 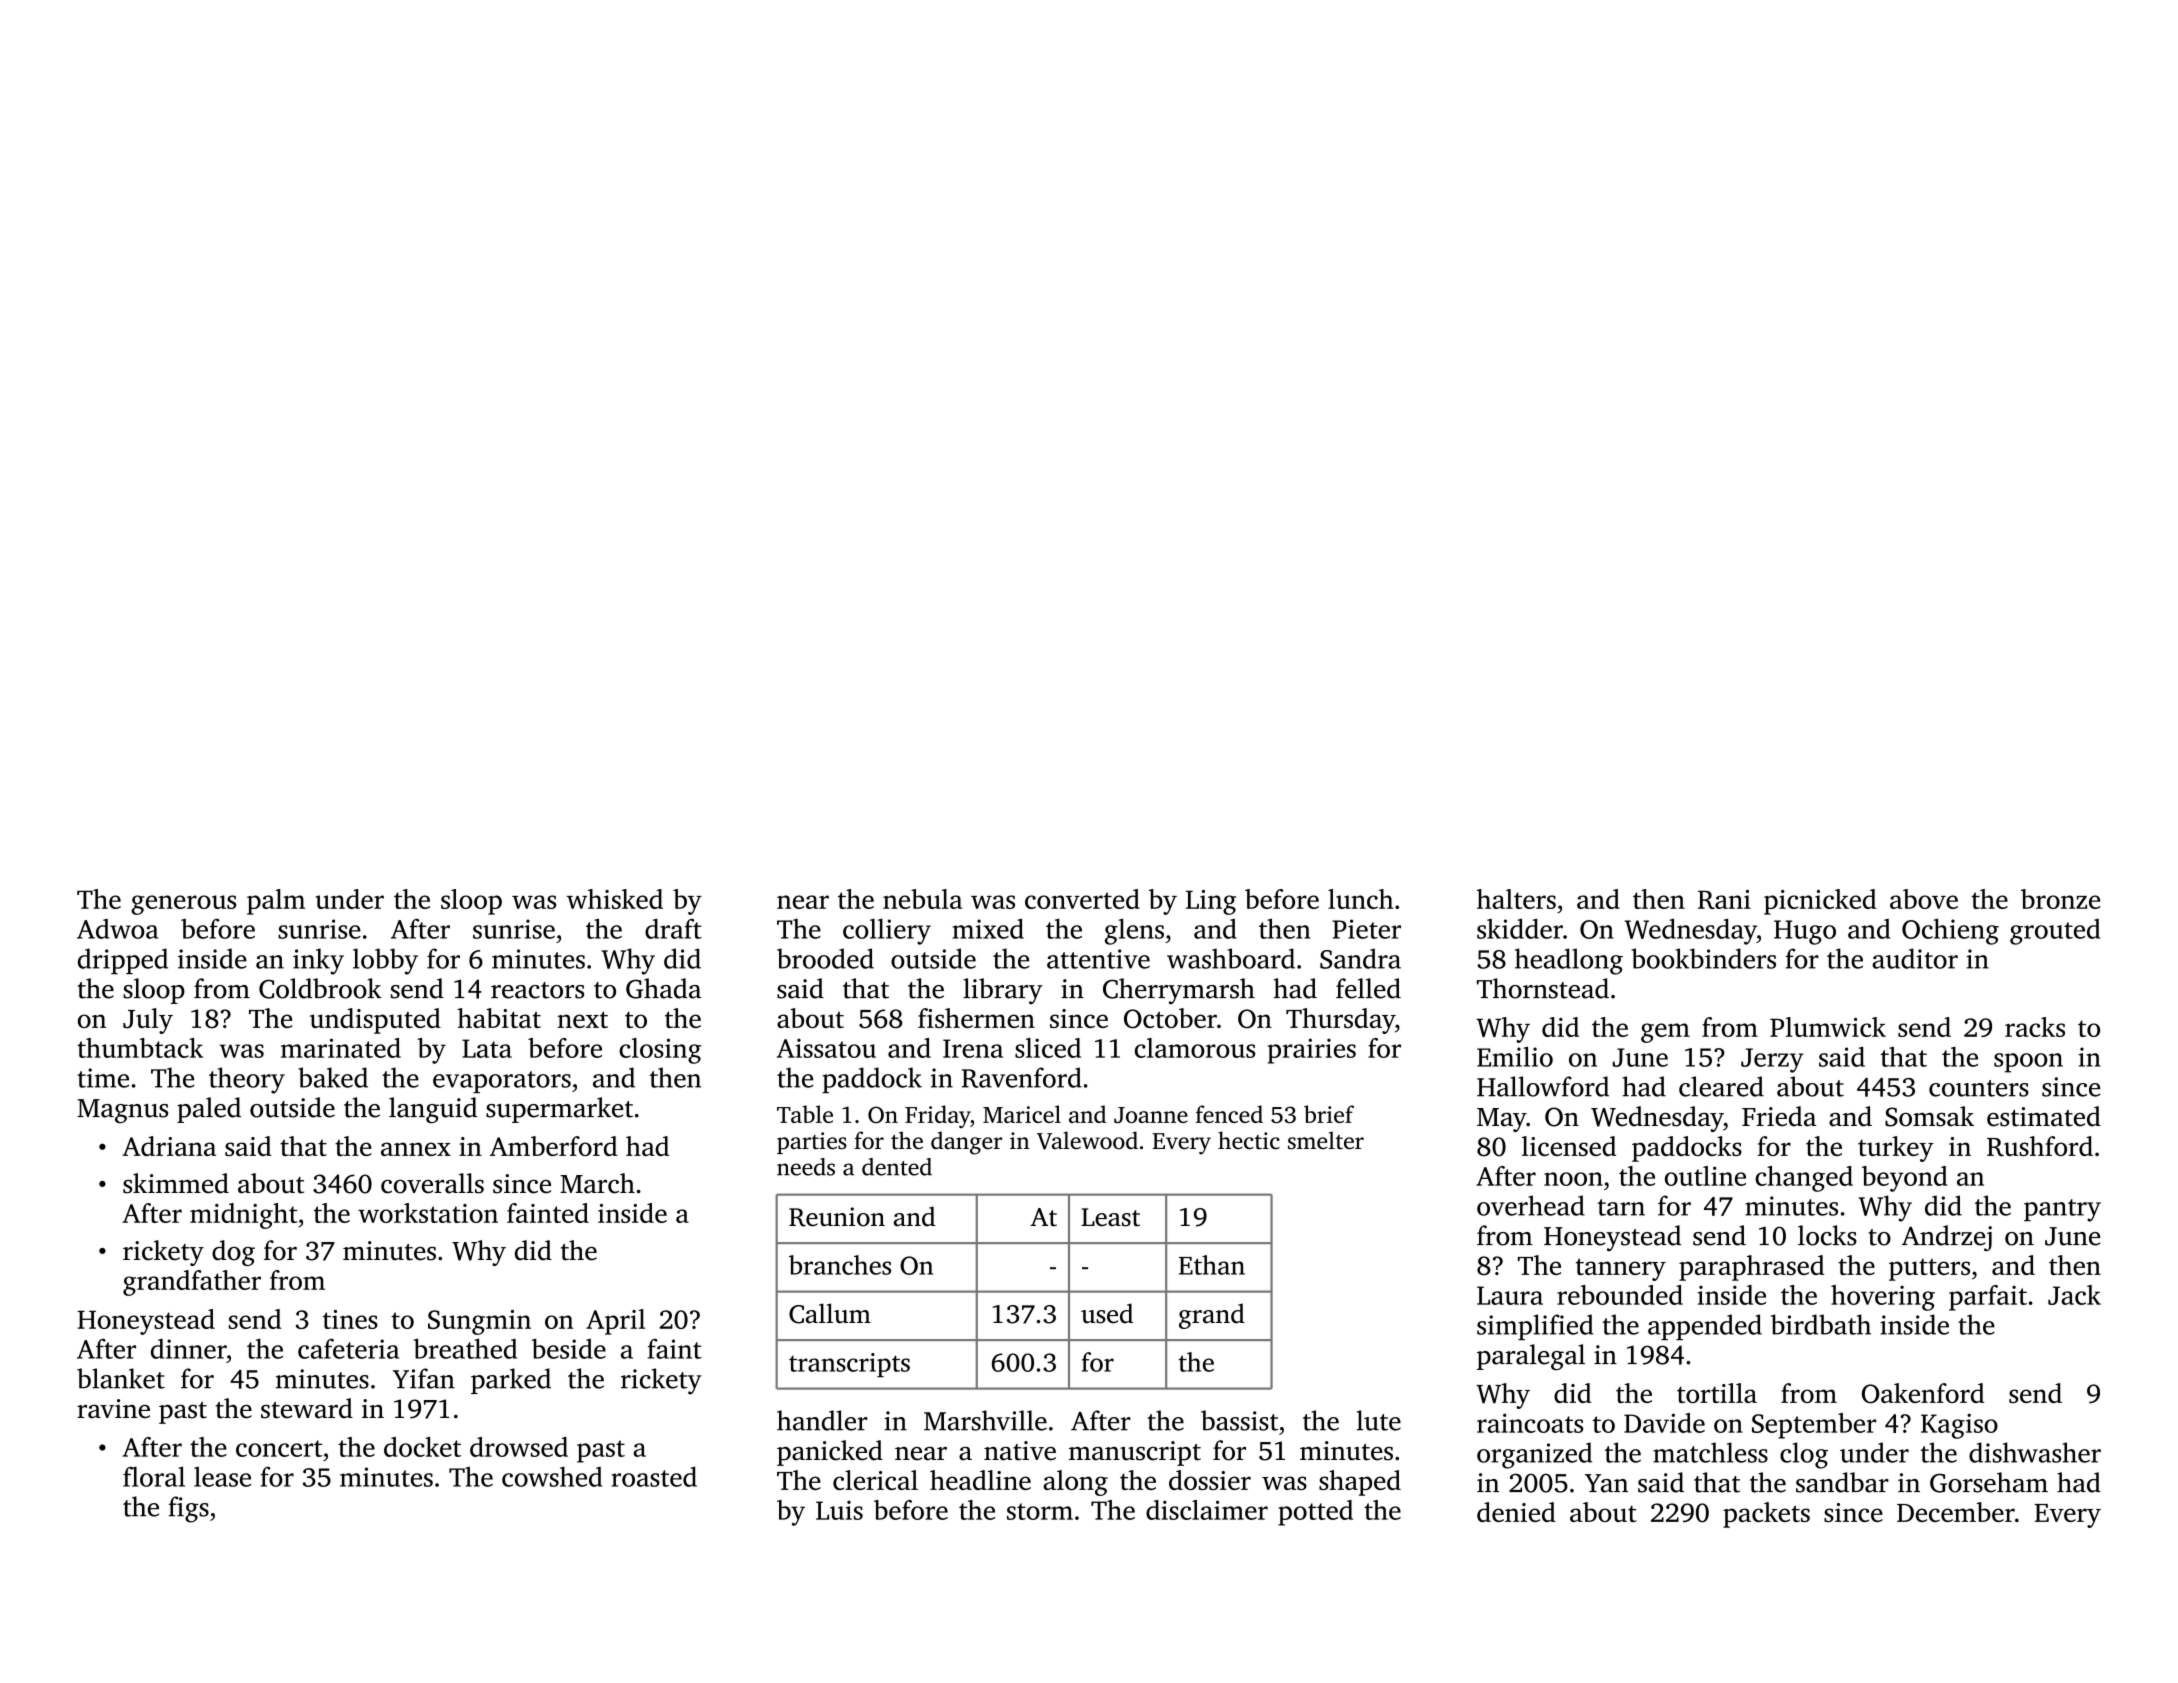 What do you see at coordinates (1040, 1511) in the screenshot?
I see `storm` at bounding box center [1040, 1511].
